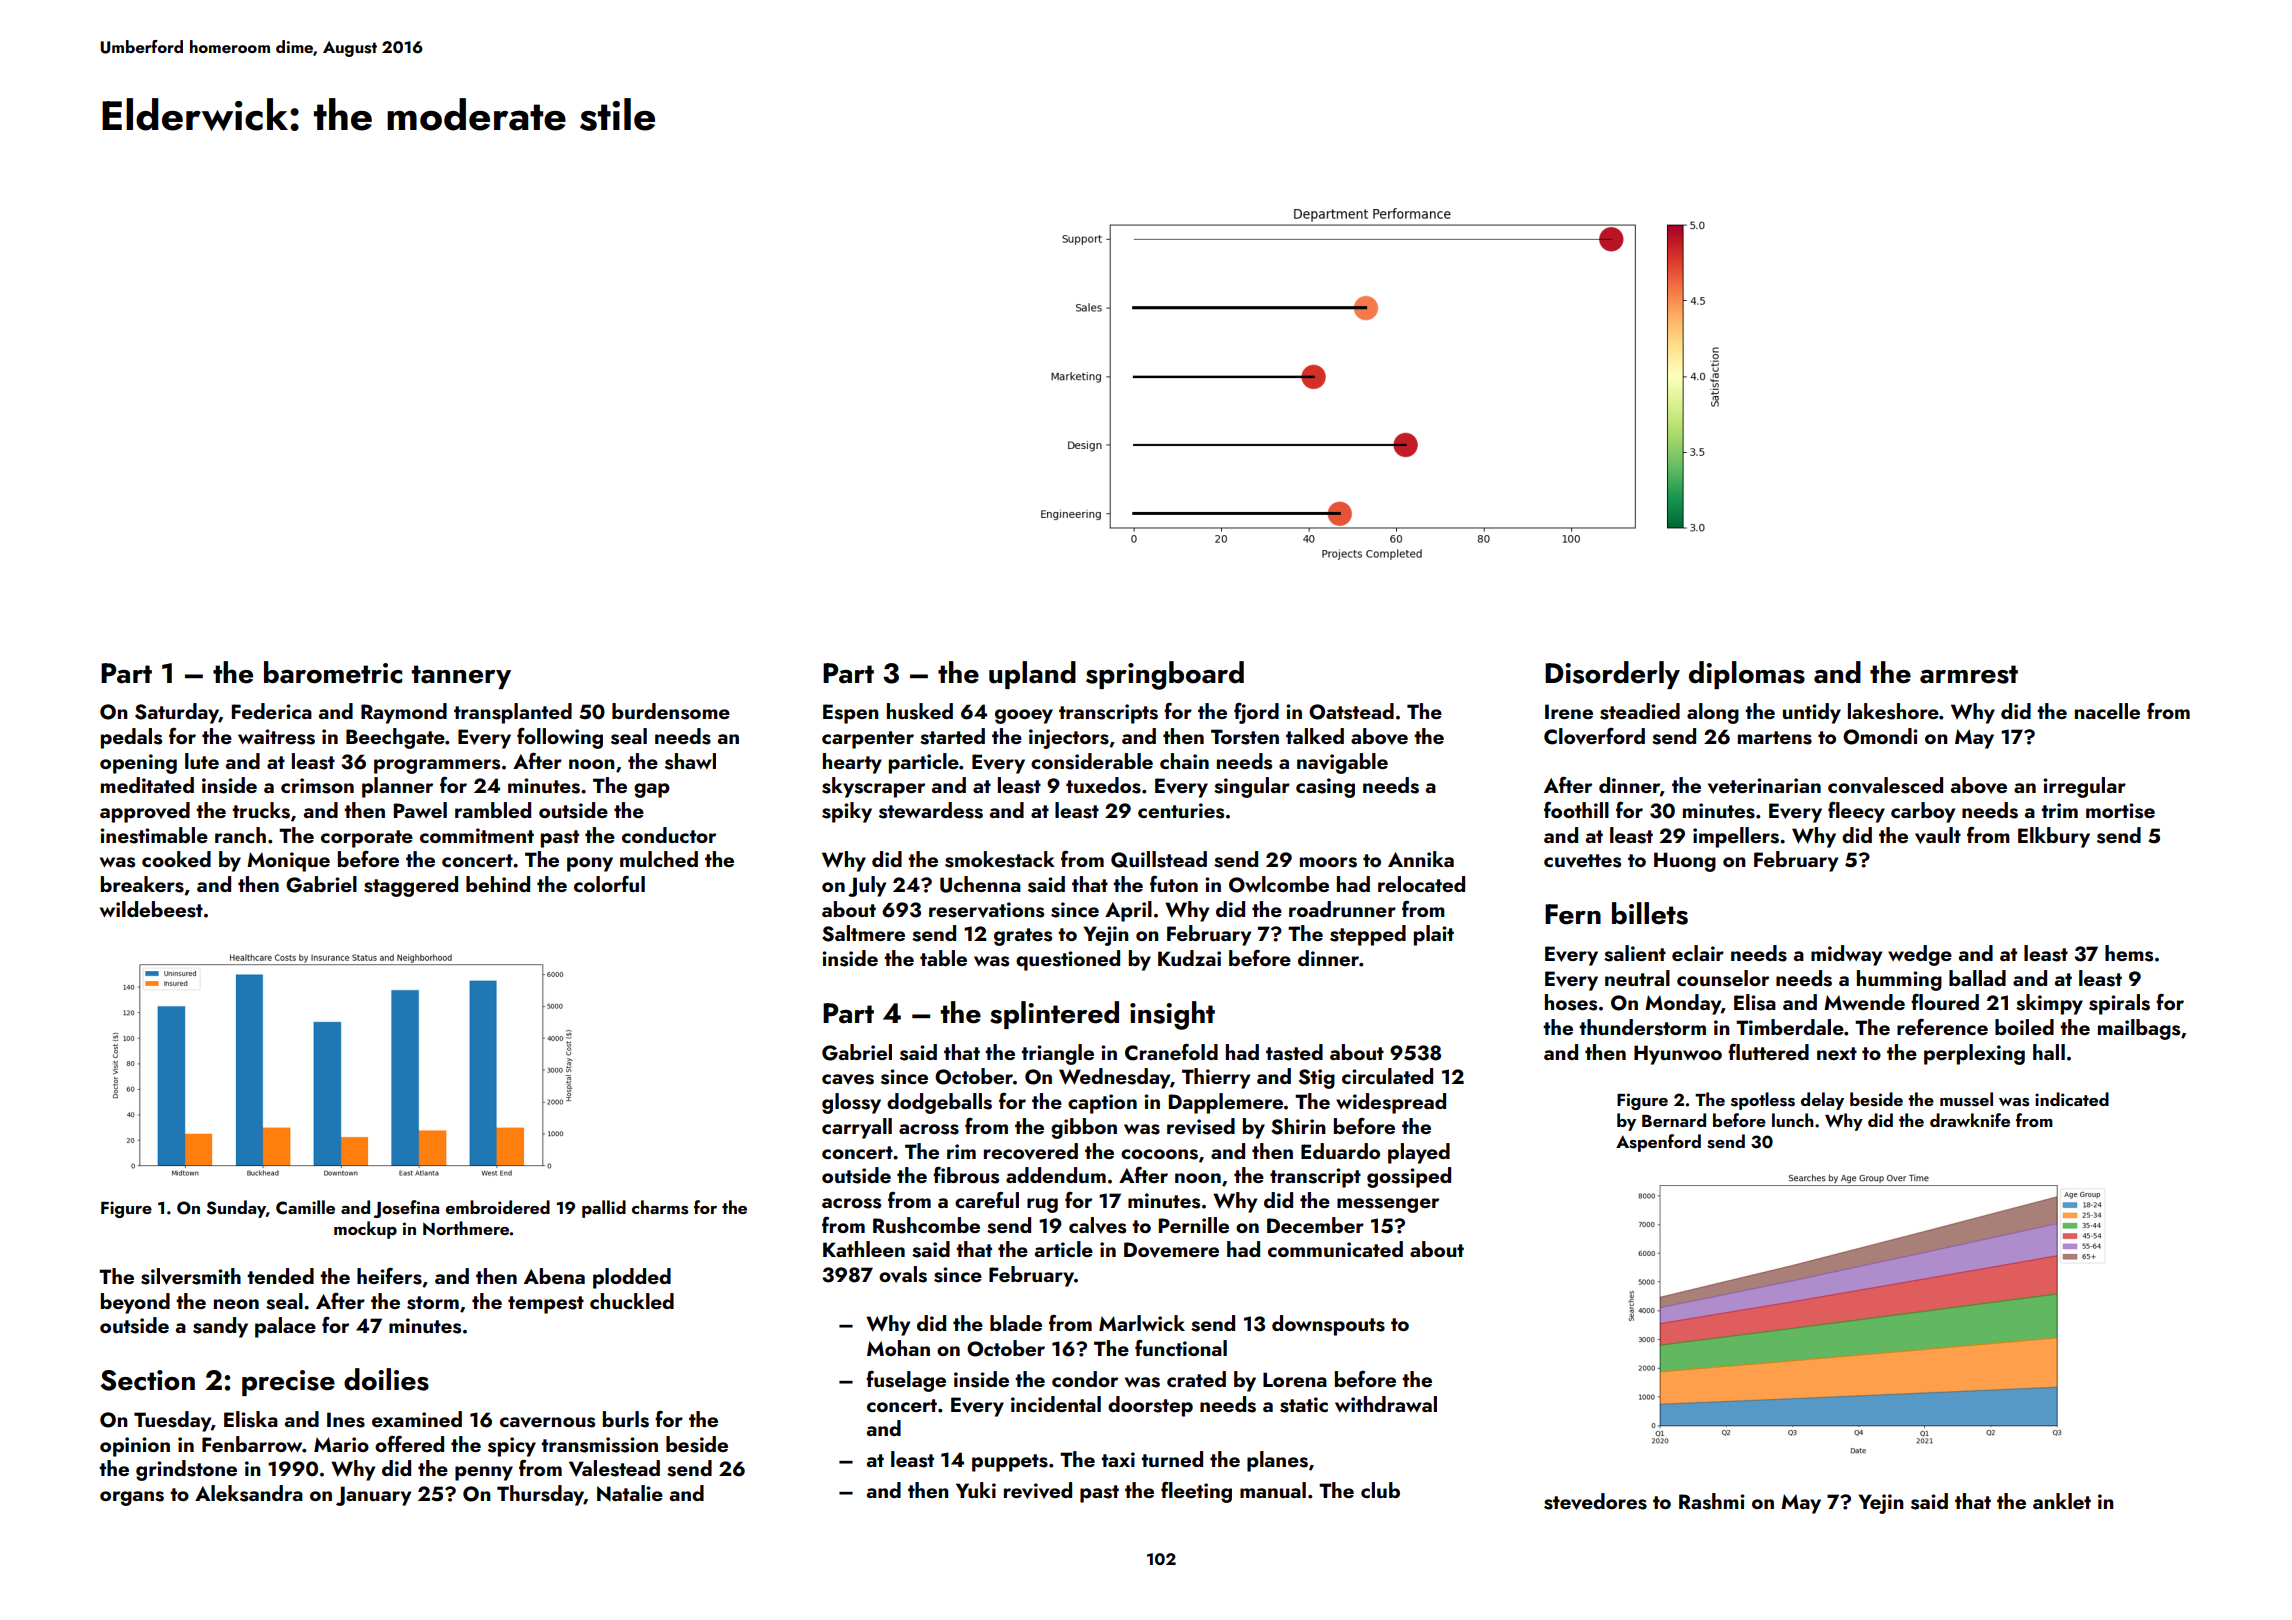 Image resolution: width=2292 pixels, height=1620 pixels. I want to click on caves, so click(848, 1079).
